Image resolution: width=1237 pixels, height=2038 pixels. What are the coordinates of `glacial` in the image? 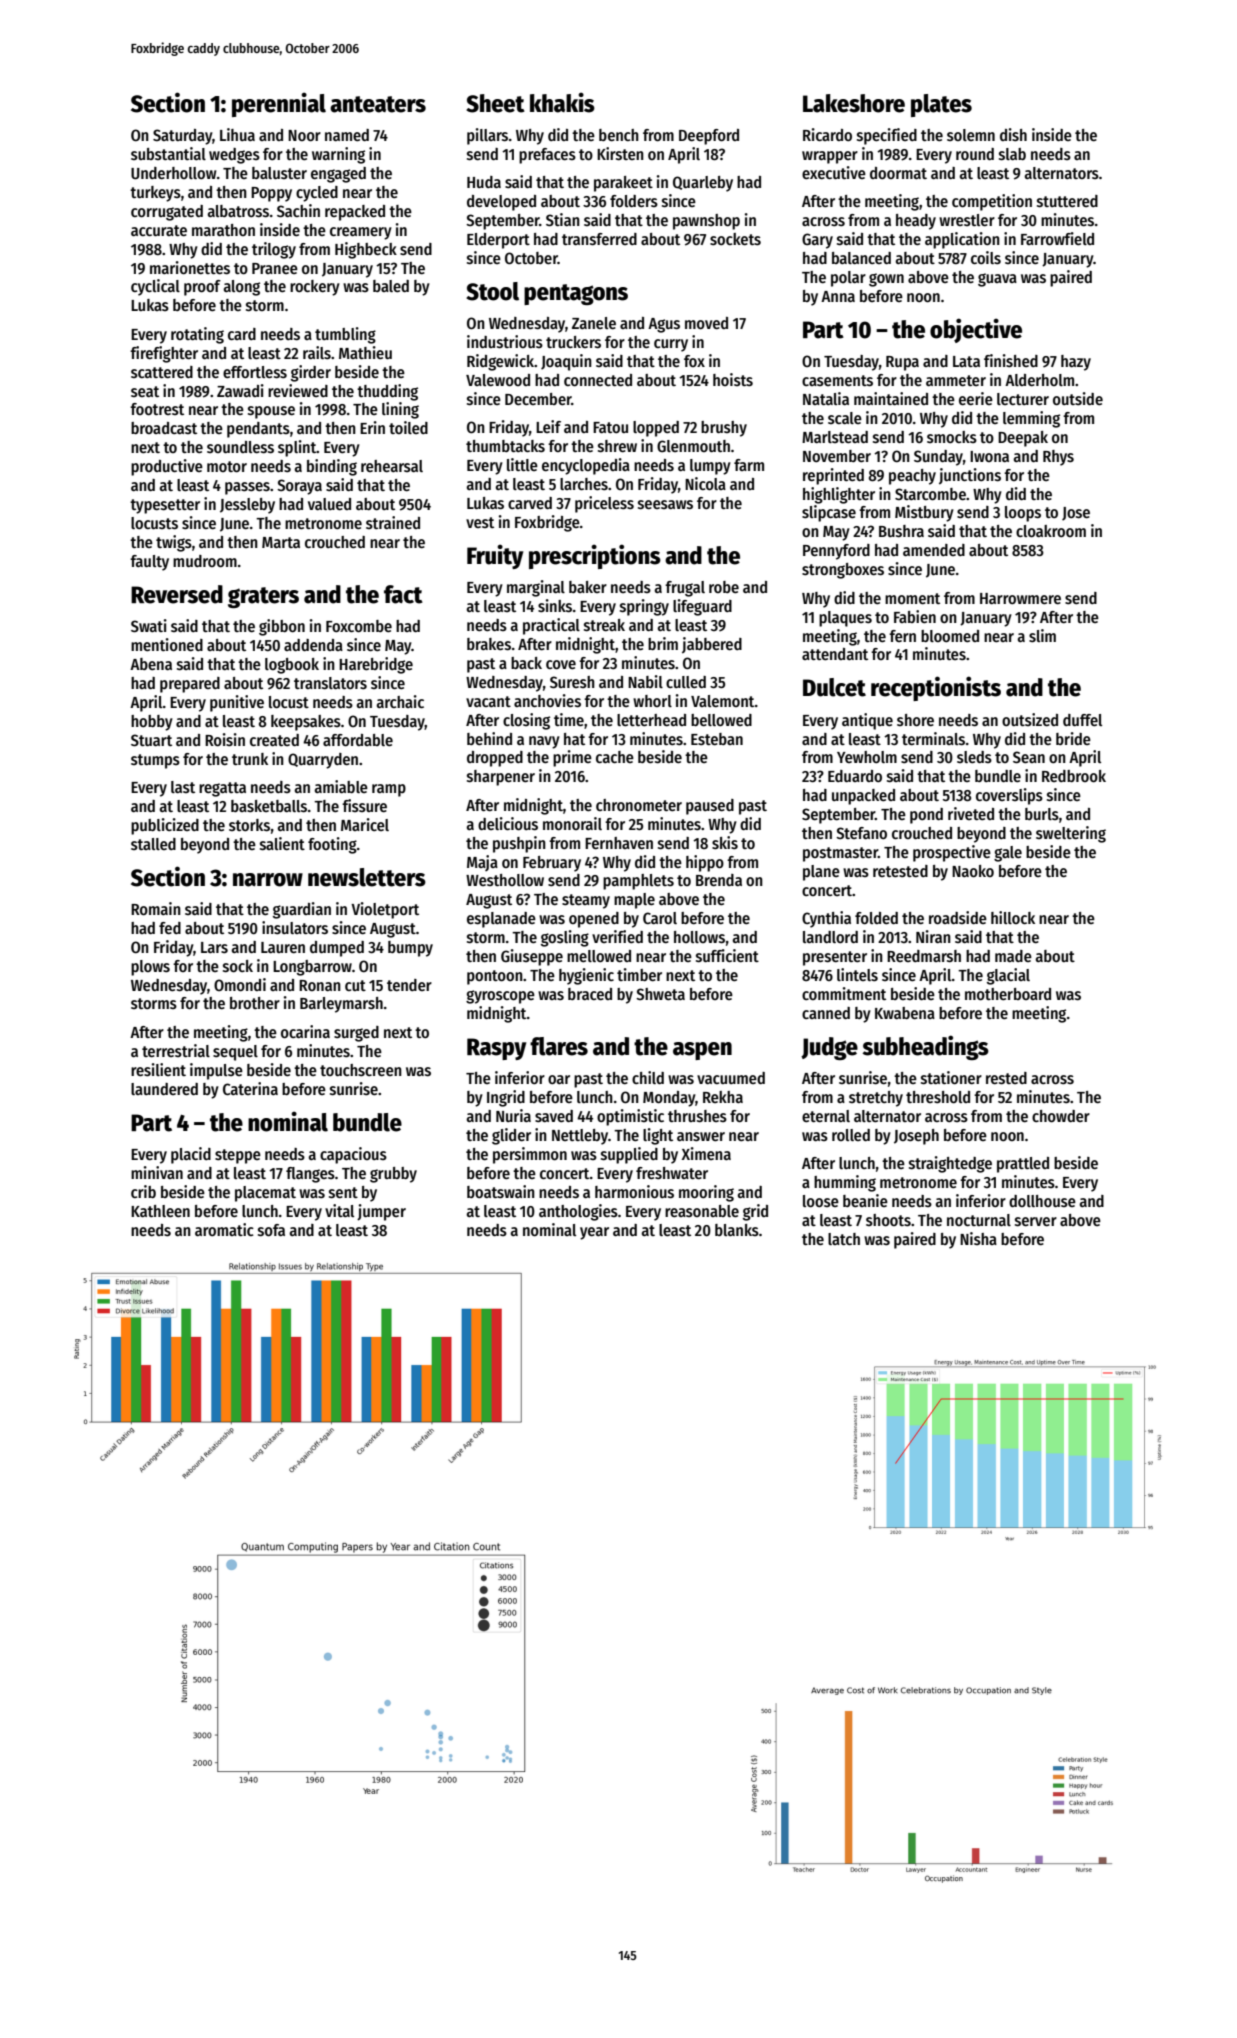 It's located at (1008, 976).
